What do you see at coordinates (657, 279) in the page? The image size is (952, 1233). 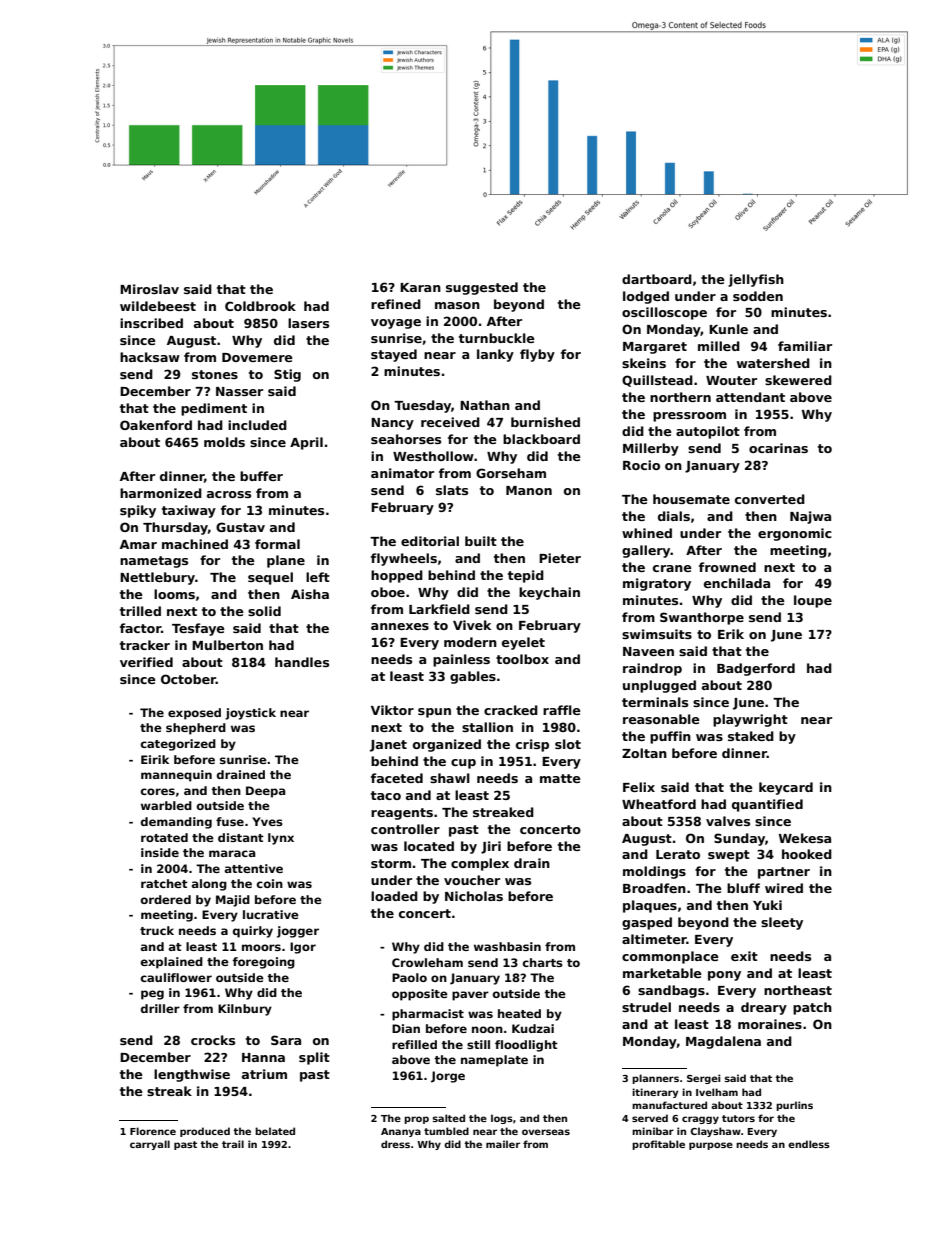 I see `dartboard` at bounding box center [657, 279].
